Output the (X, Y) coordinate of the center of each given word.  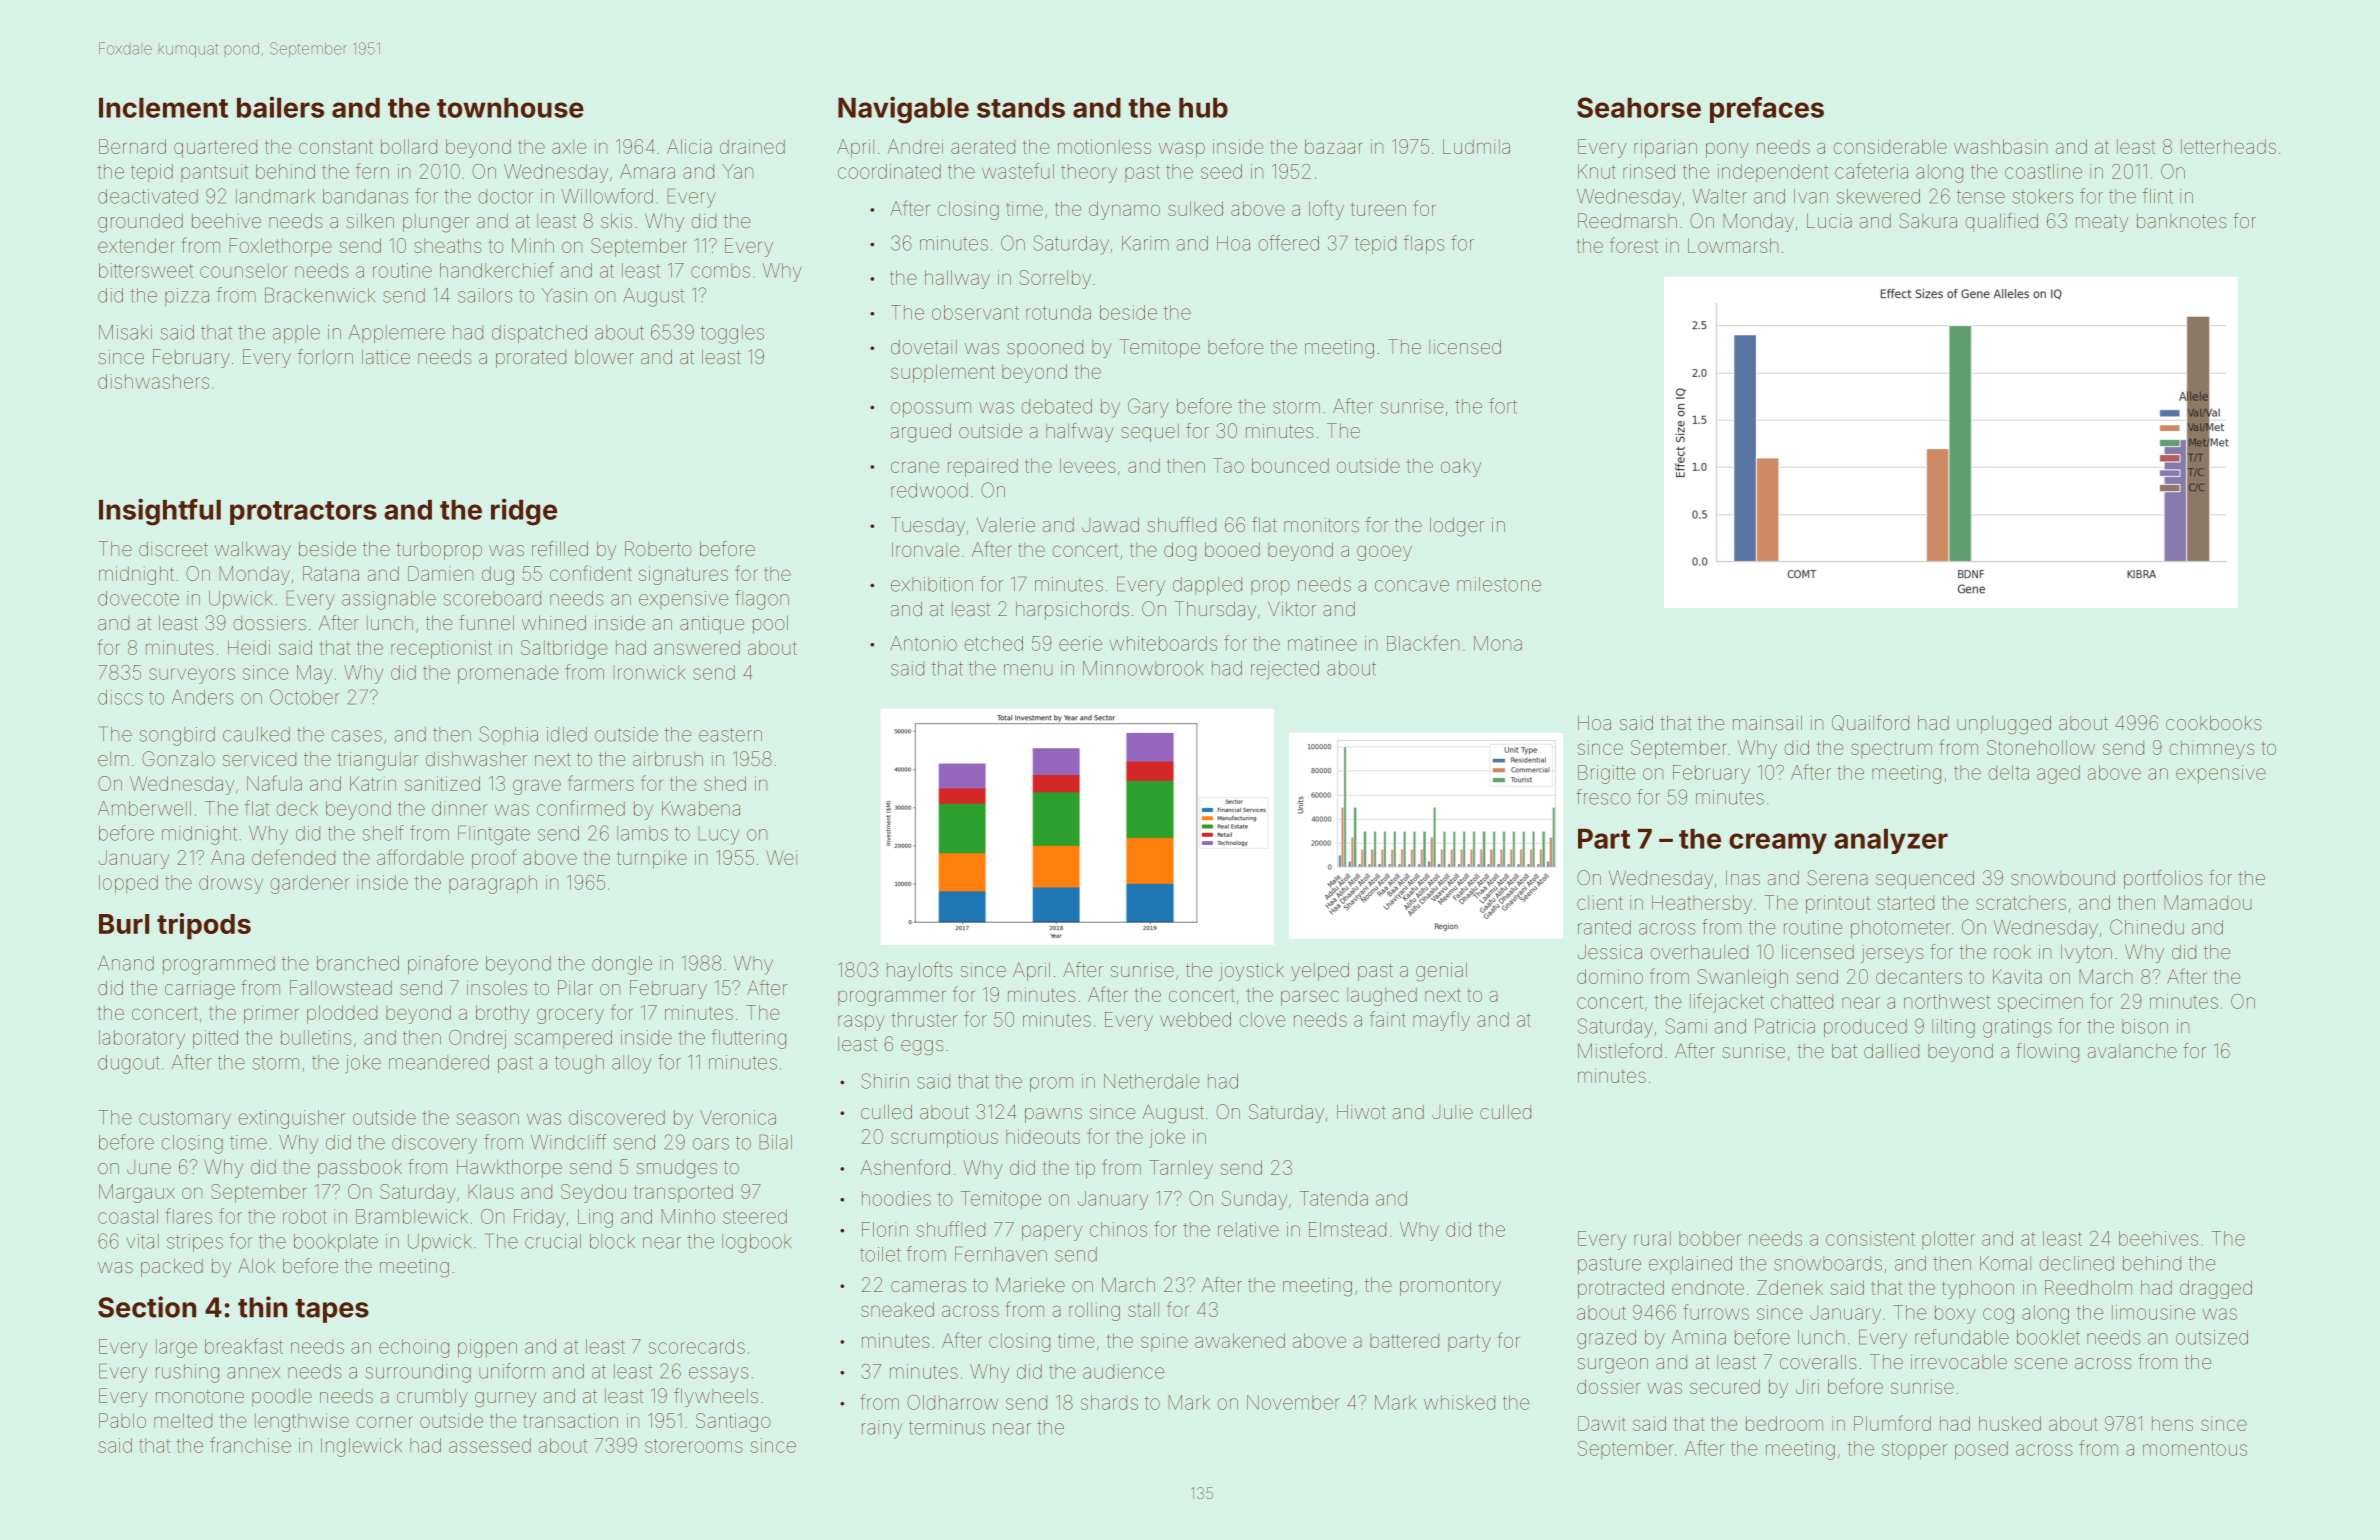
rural (1652, 1238)
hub (1203, 108)
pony (1727, 150)
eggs (922, 1048)
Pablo (122, 1420)
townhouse (510, 108)
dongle (622, 965)
